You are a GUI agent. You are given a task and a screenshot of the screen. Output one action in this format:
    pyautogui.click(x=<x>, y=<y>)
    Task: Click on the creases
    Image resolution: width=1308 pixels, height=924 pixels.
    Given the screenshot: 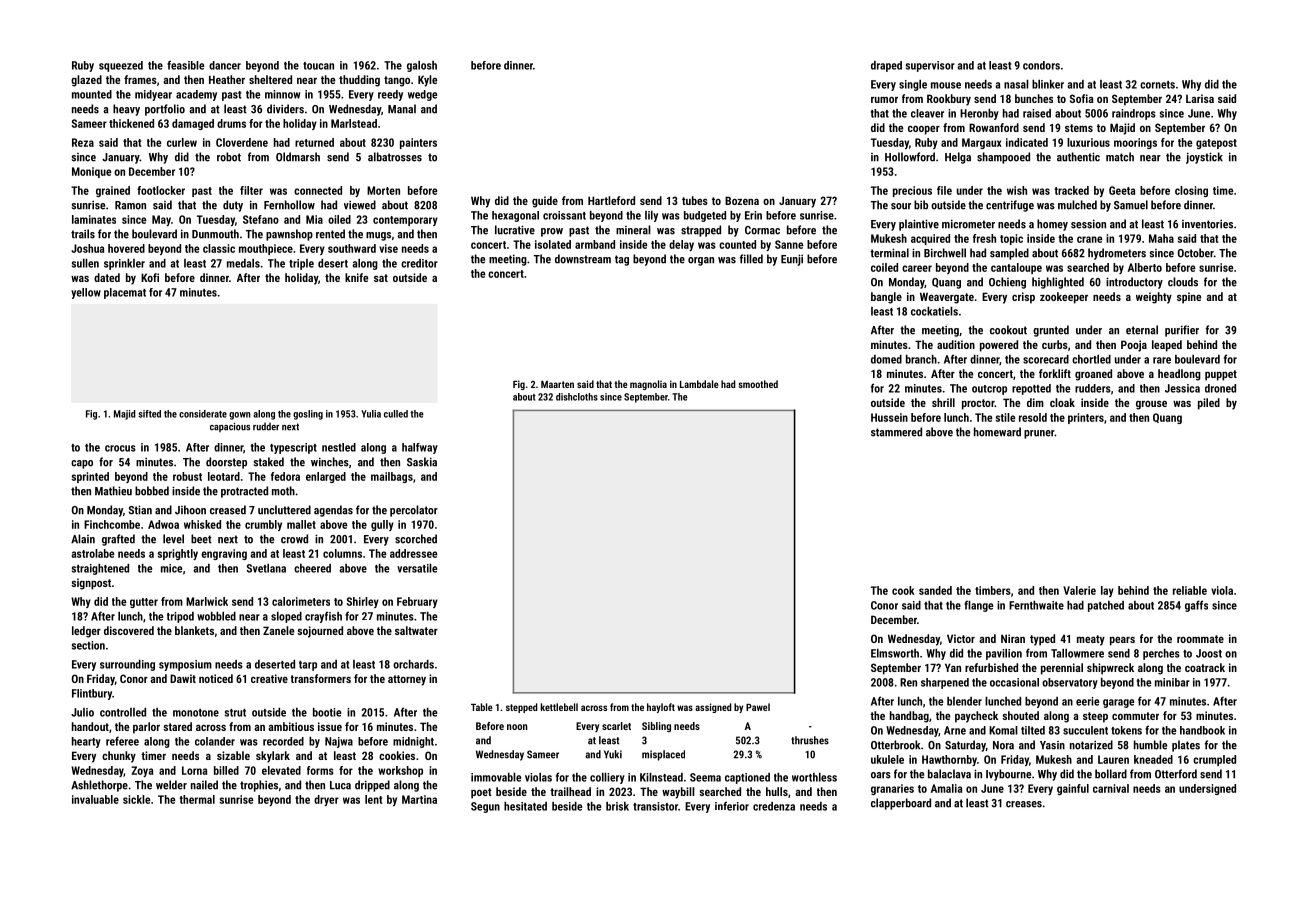 What is the action you would take?
    pyautogui.click(x=1024, y=804)
